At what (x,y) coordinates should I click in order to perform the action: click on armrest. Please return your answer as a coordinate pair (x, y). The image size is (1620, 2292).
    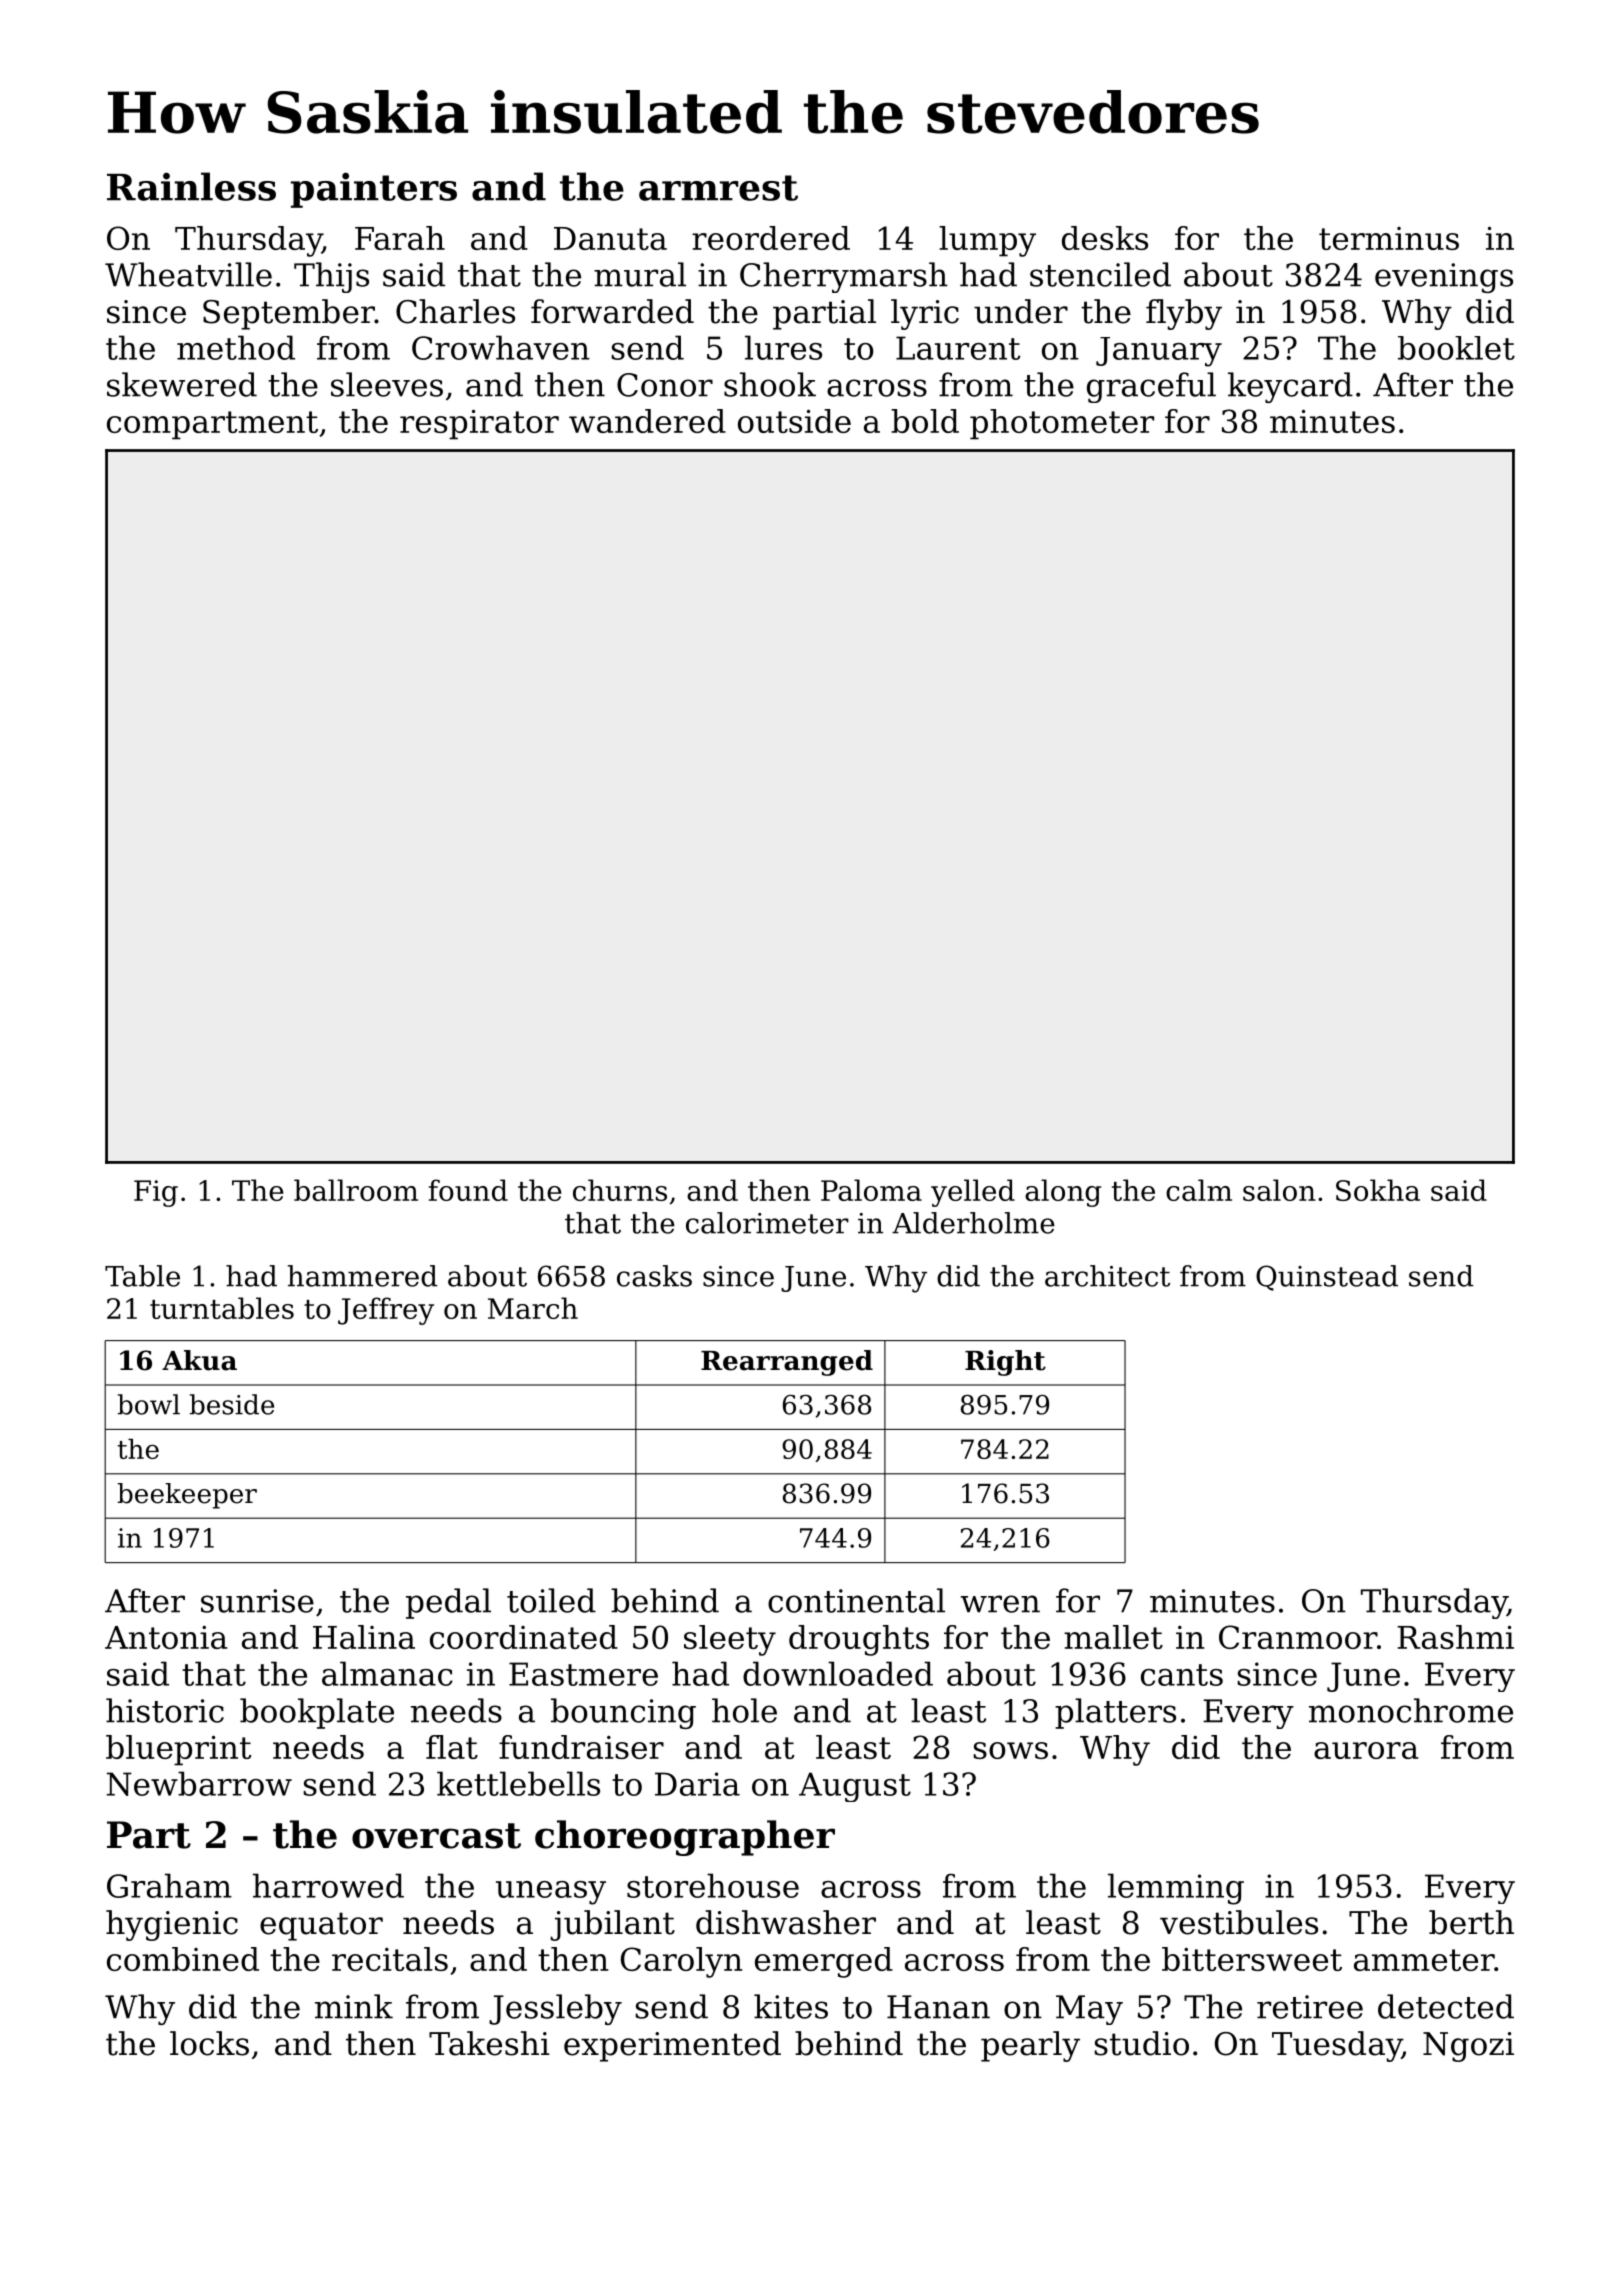
    Looking at the image, I should click on (718, 188).
